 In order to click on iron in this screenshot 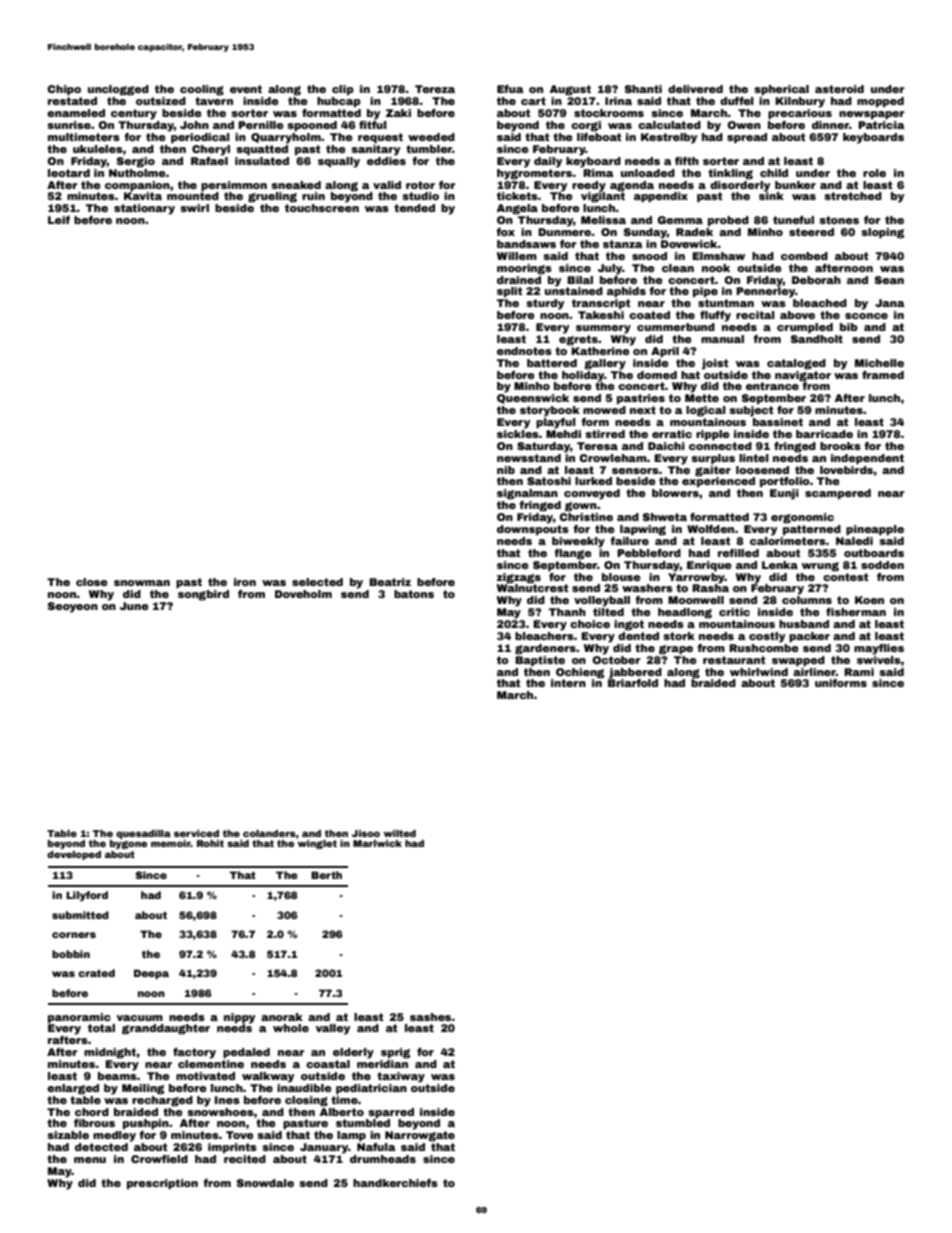, I will do `click(245, 582)`.
